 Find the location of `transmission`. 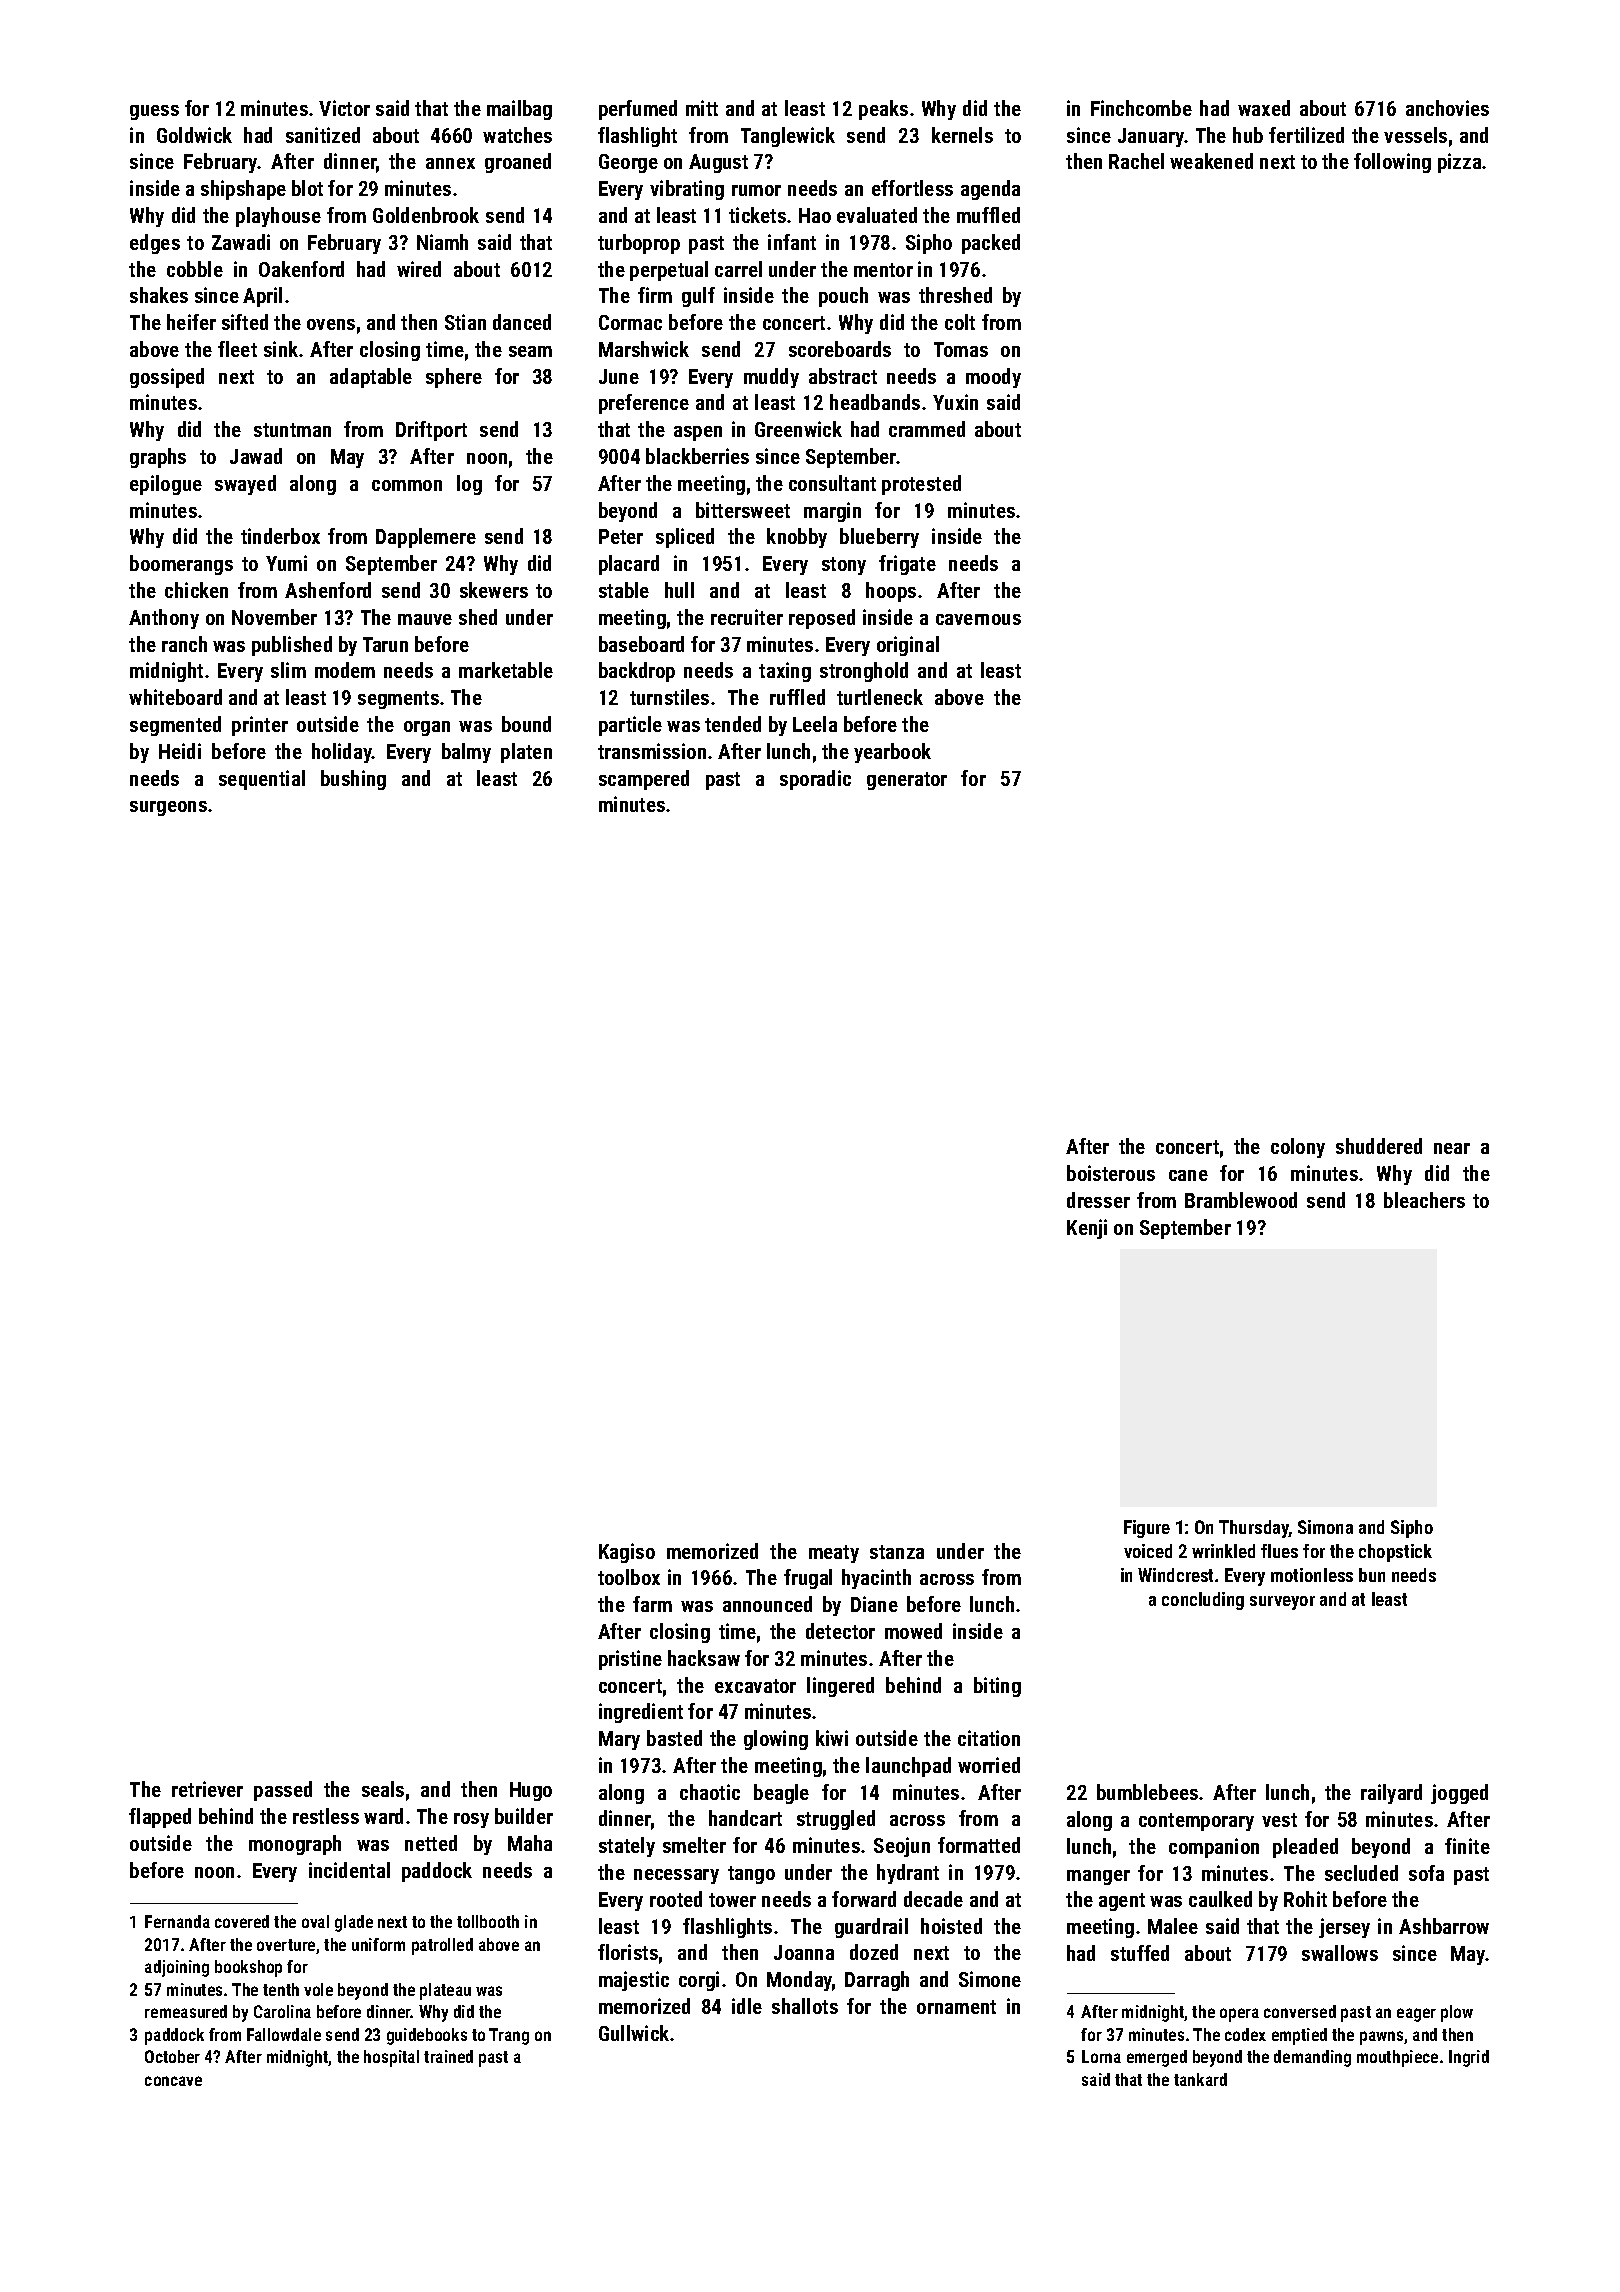

transmission is located at coordinates (652, 751).
